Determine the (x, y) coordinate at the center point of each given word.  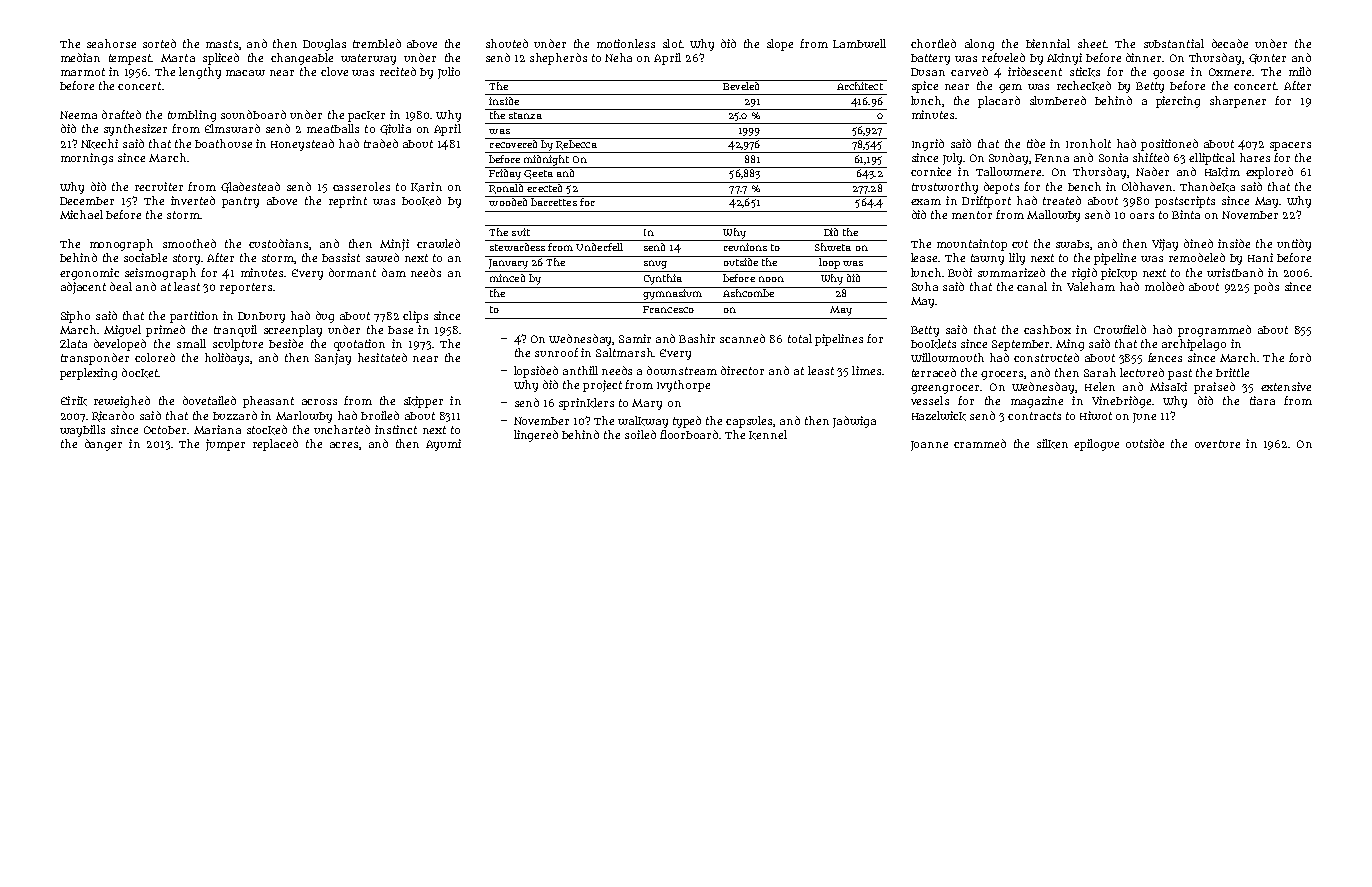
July (952, 159)
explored (1269, 173)
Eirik (74, 401)
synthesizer (135, 130)
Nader (1152, 171)
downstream (682, 370)
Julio (449, 73)
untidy (1294, 245)
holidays (227, 359)
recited (398, 71)
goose (1168, 74)
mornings (87, 159)
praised (1214, 388)
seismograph (160, 274)
